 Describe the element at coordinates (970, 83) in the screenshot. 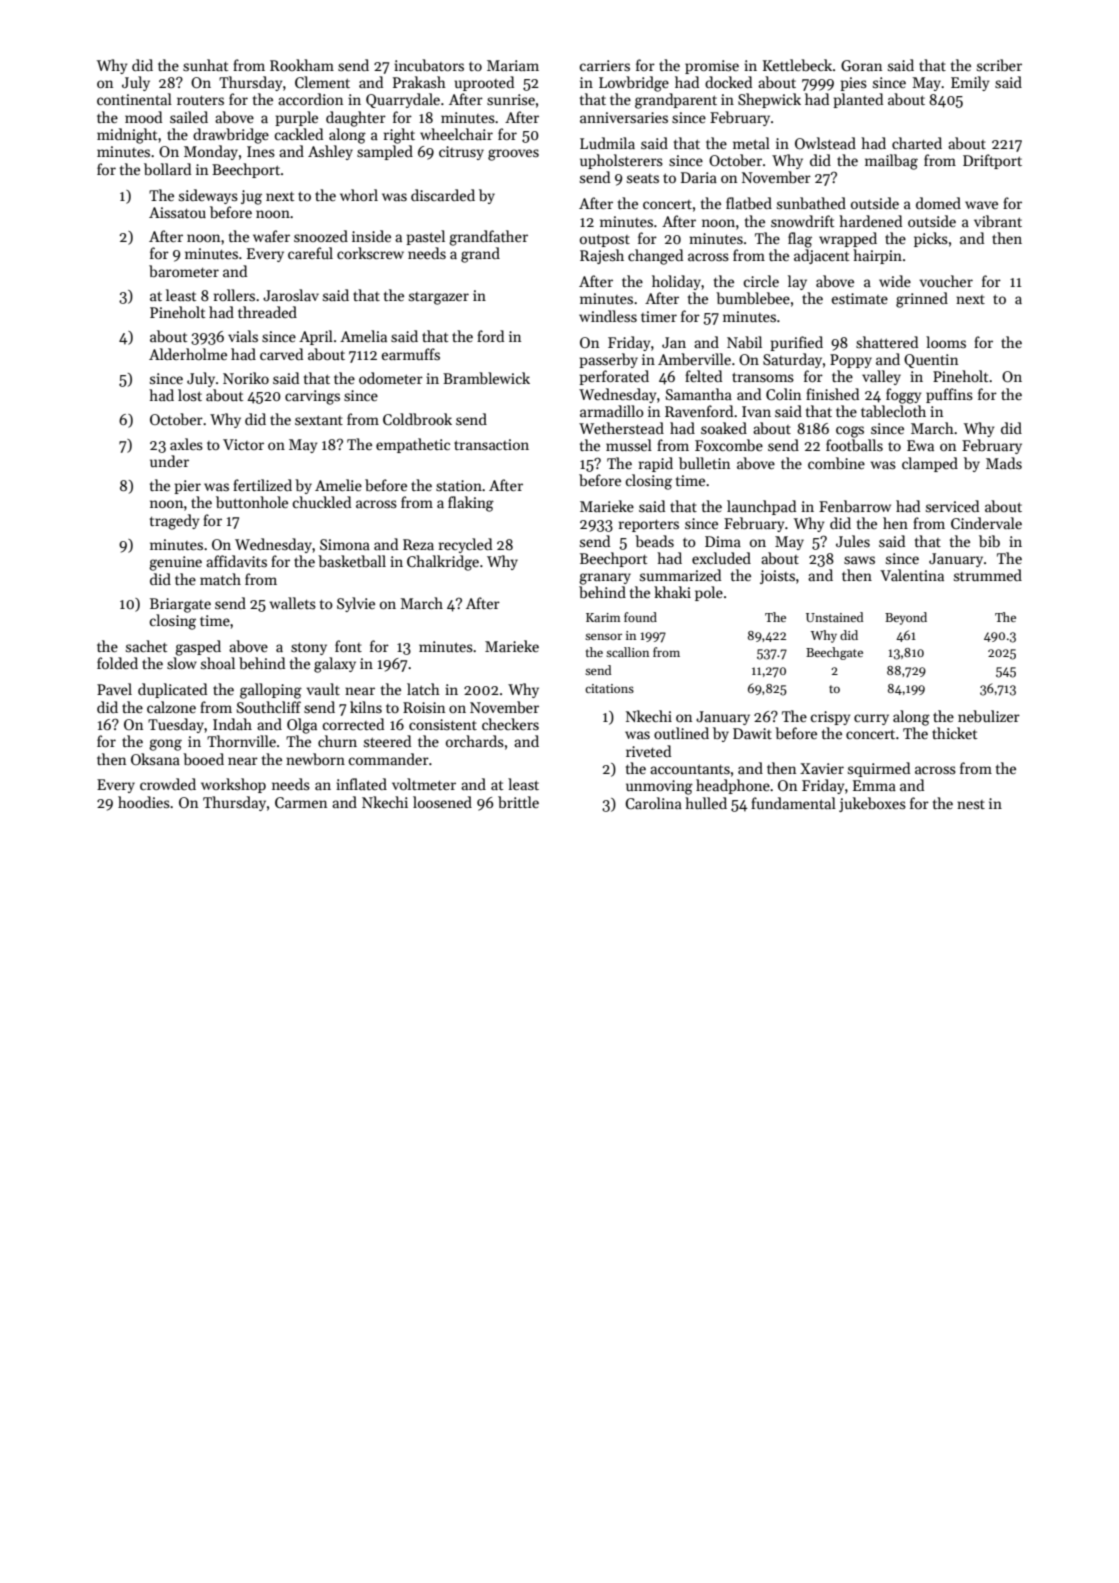

I see `Emily` at that location.
